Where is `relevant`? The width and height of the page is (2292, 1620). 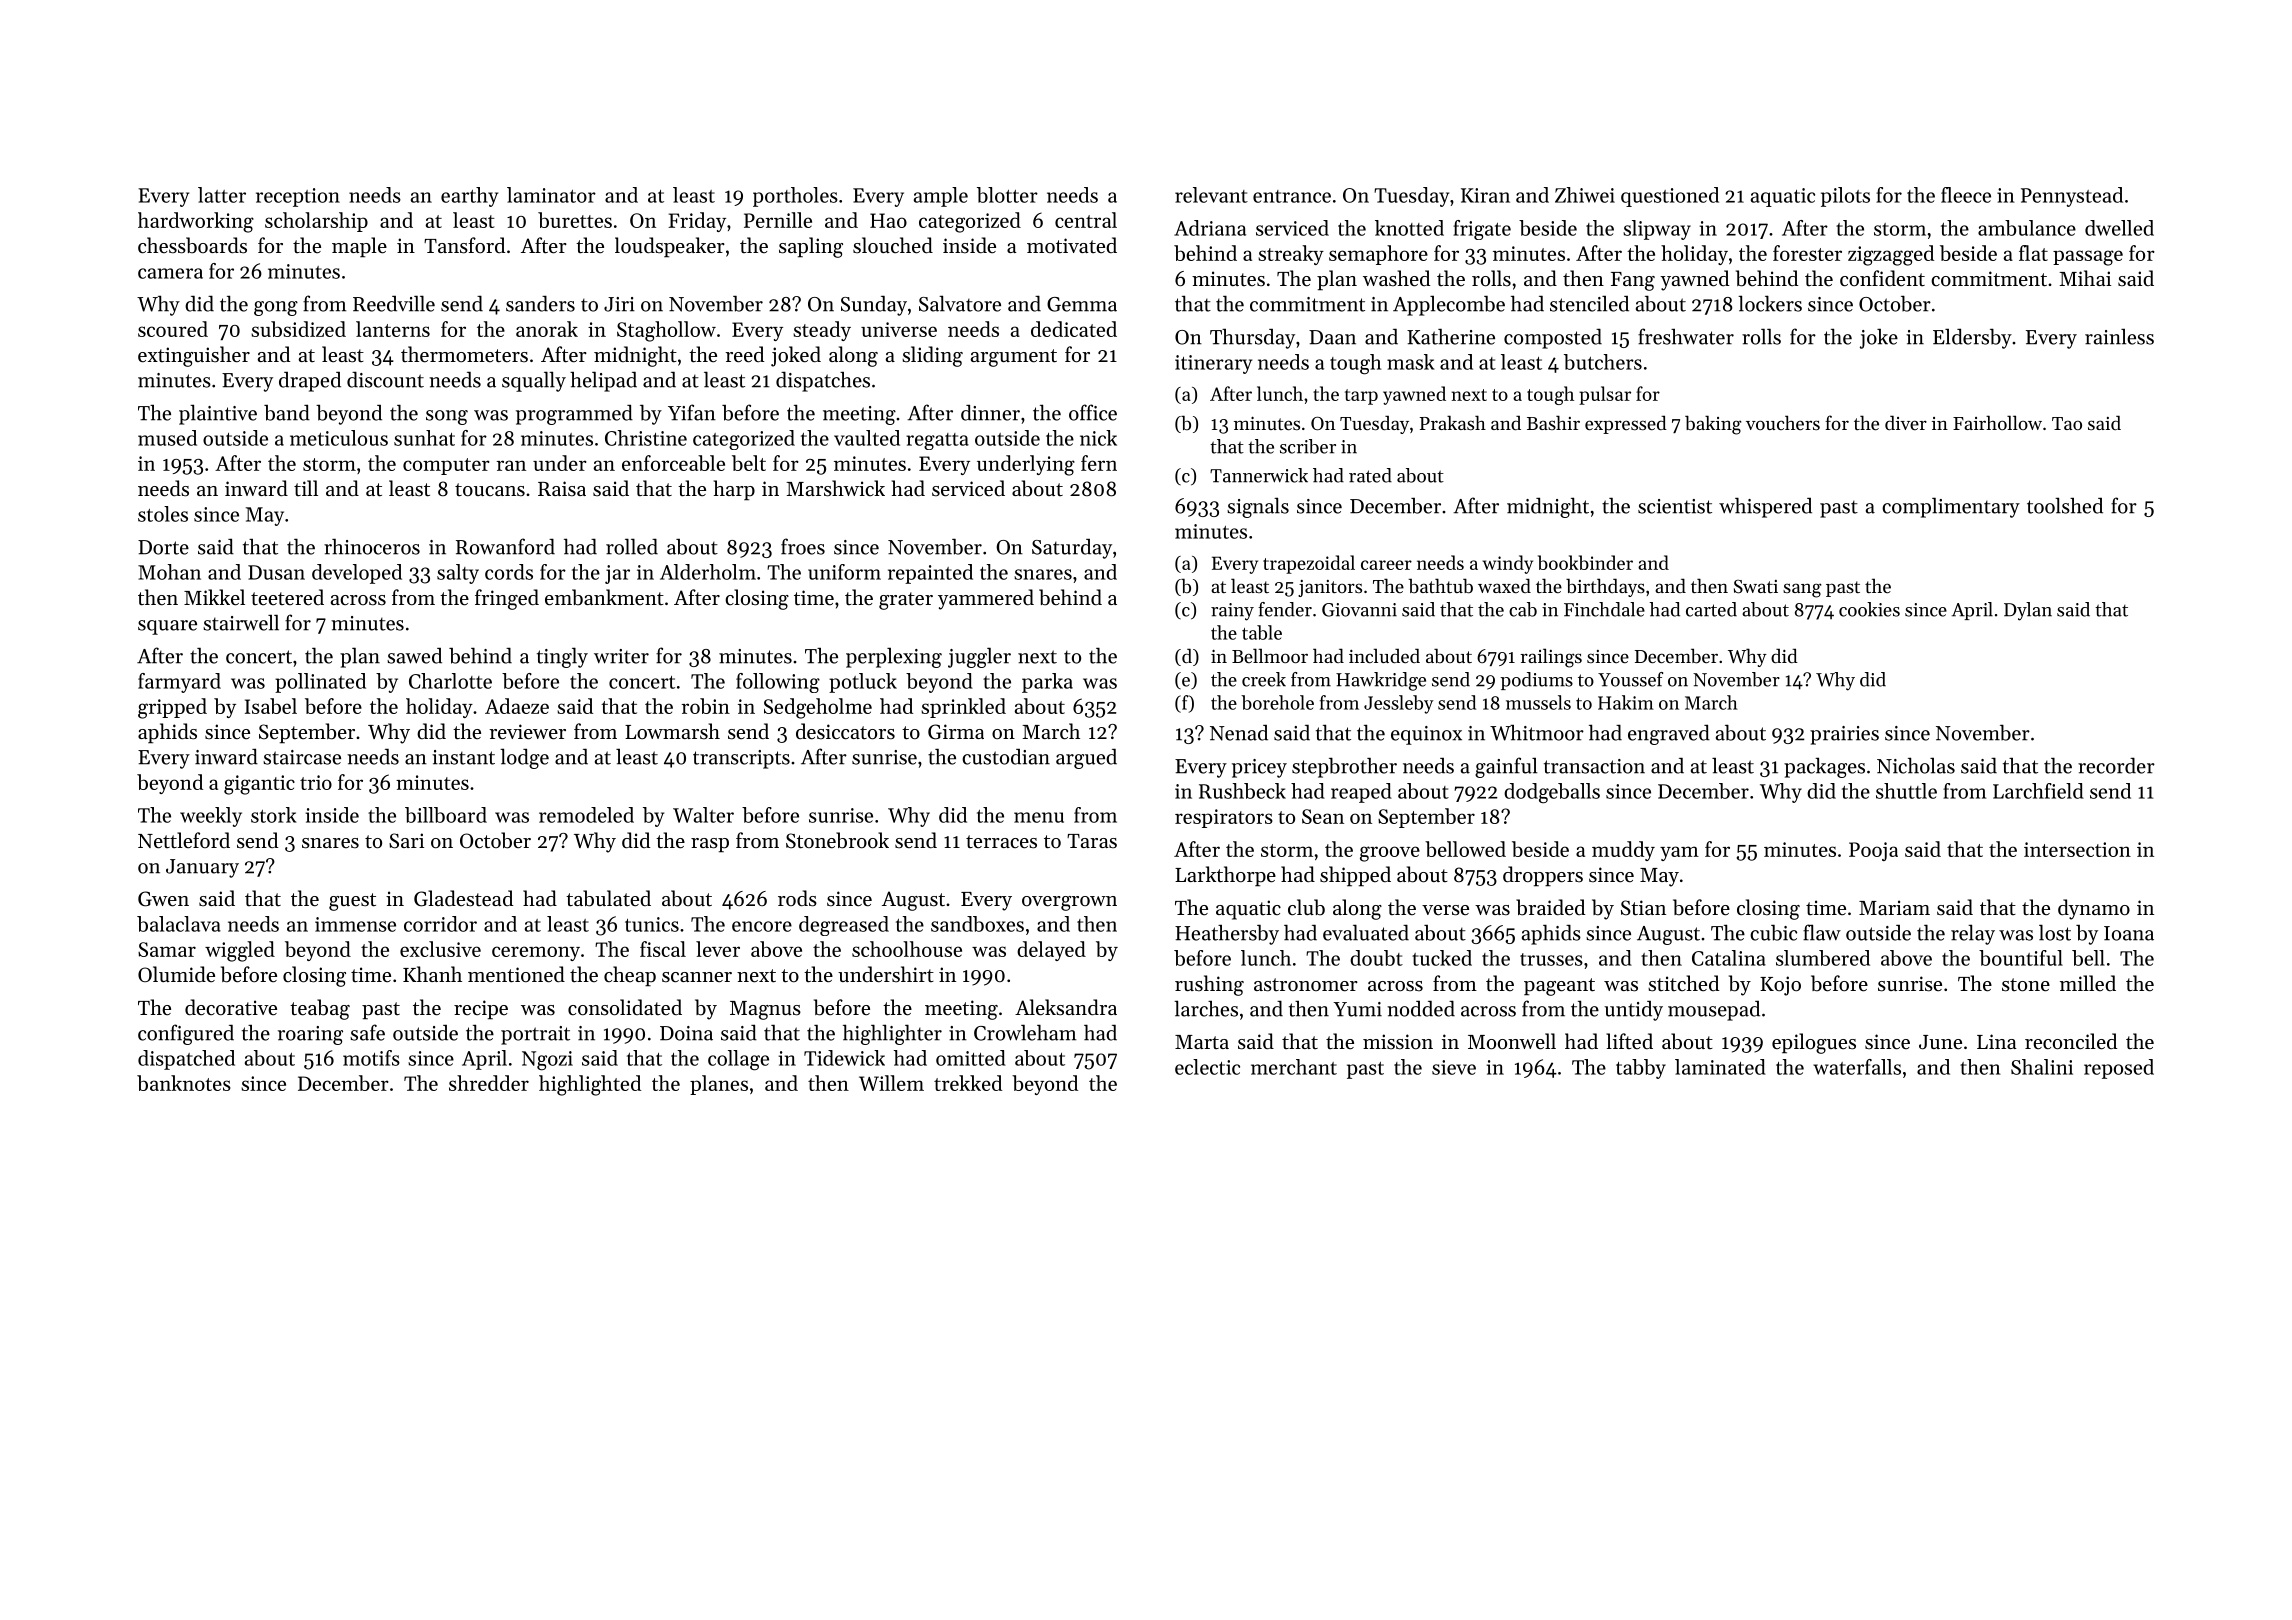
relevant is located at coordinates (1211, 195).
